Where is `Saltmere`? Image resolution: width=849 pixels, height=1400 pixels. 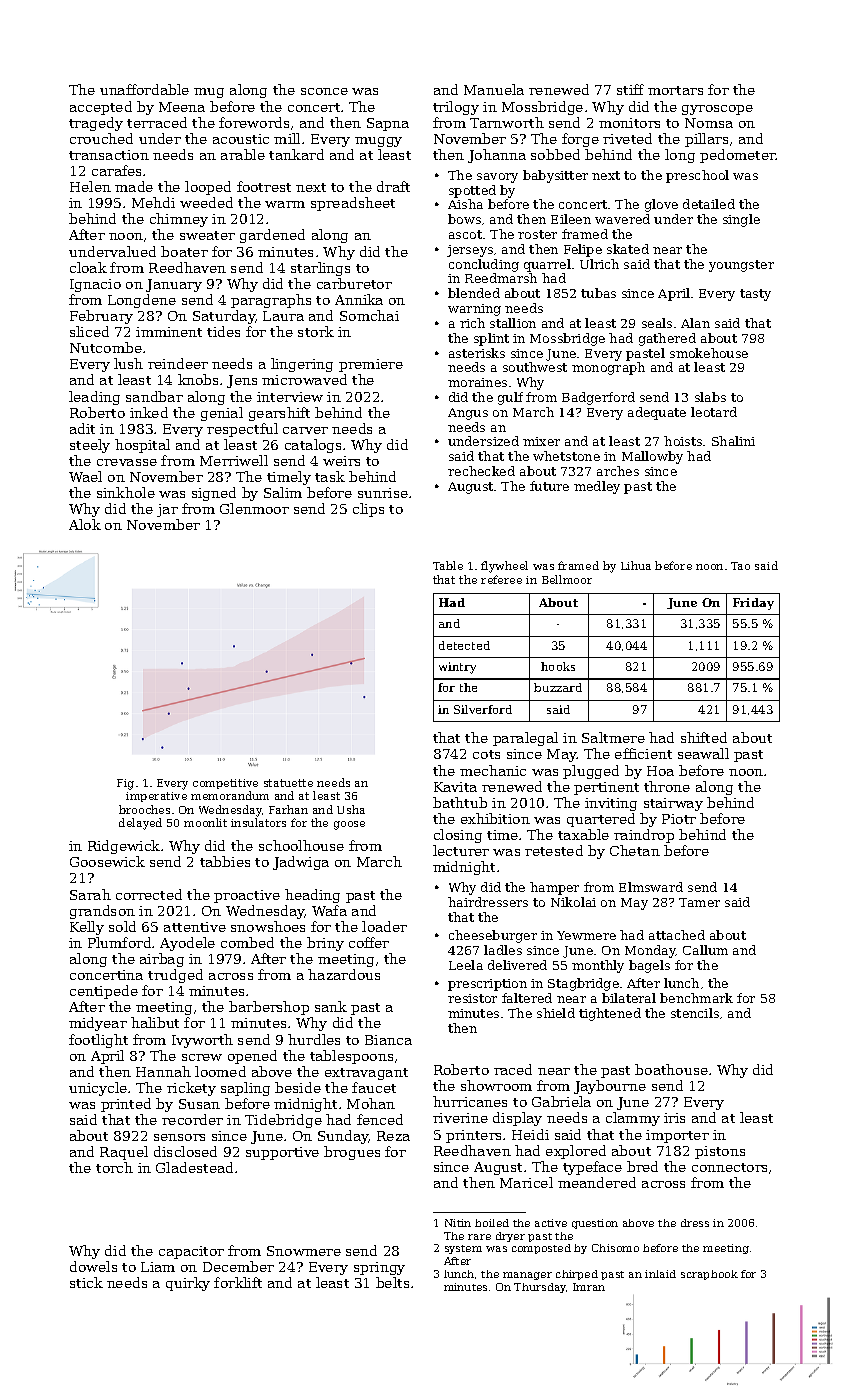 Saltmere is located at coordinates (613, 737).
